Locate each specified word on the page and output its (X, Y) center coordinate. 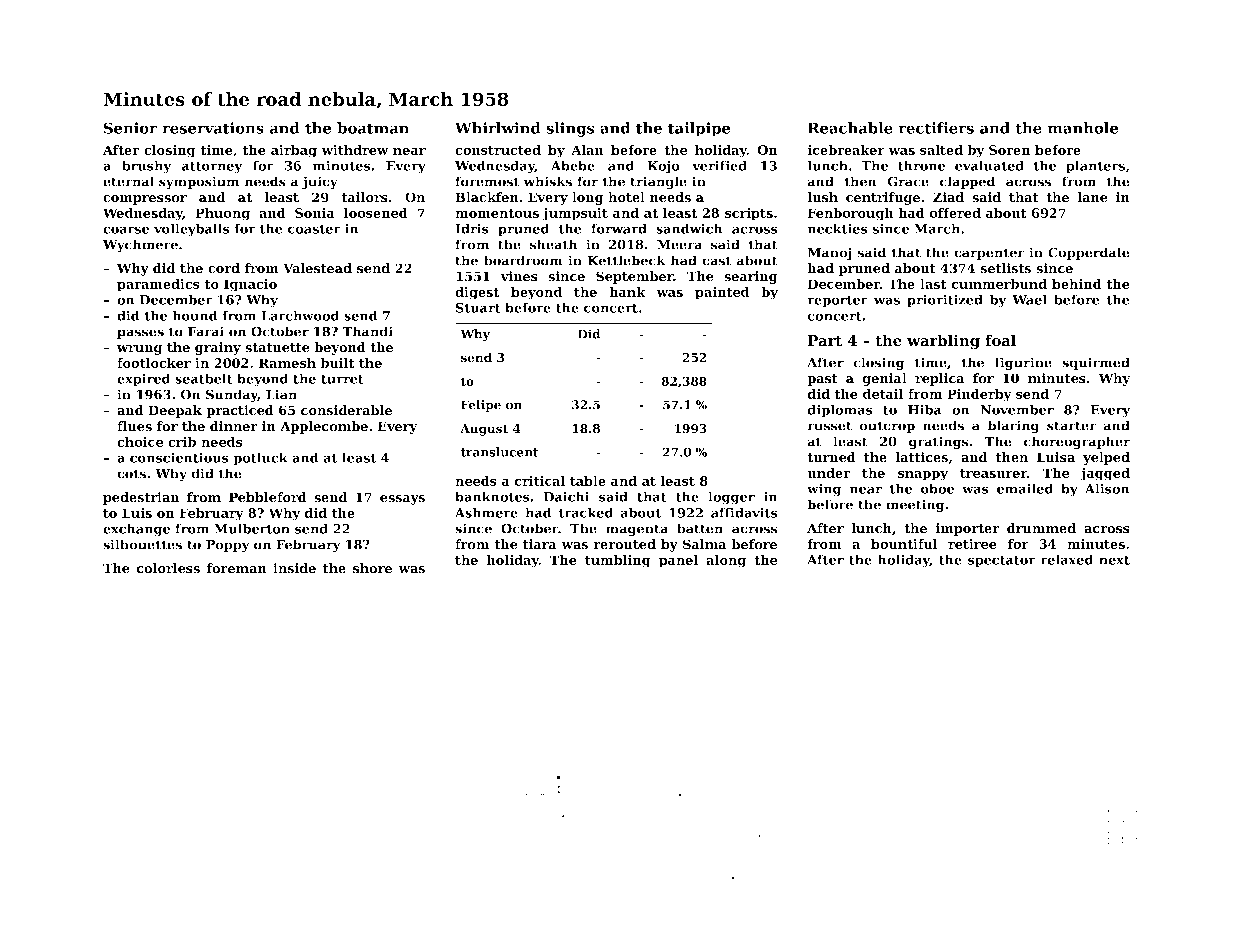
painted (722, 293)
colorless (168, 568)
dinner (234, 426)
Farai (206, 331)
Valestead (317, 268)
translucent (500, 452)
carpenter (989, 254)
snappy (923, 476)
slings (570, 129)
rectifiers (936, 128)
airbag (294, 151)
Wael (1029, 299)
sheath (553, 244)
